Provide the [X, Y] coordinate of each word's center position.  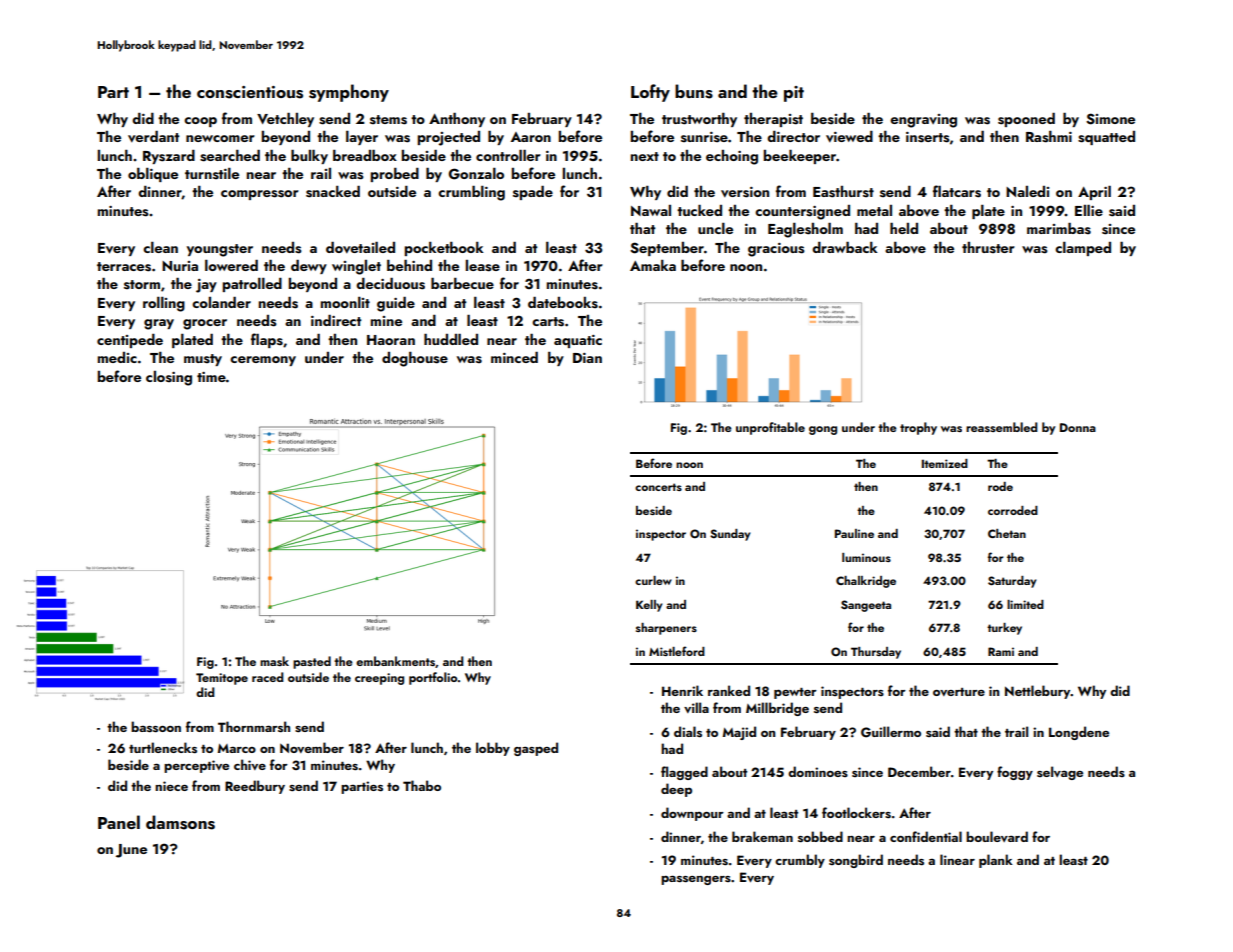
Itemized [945, 463]
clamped [1083, 249]
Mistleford [677, 651]
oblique [153, 175]
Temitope [222, 679]
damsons [180, 822]
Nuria [180, 266]
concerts [658, 487]
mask [274, 661]
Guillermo [891, 732]
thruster [988, 248]
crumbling [471, 193]
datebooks [563, 303]
